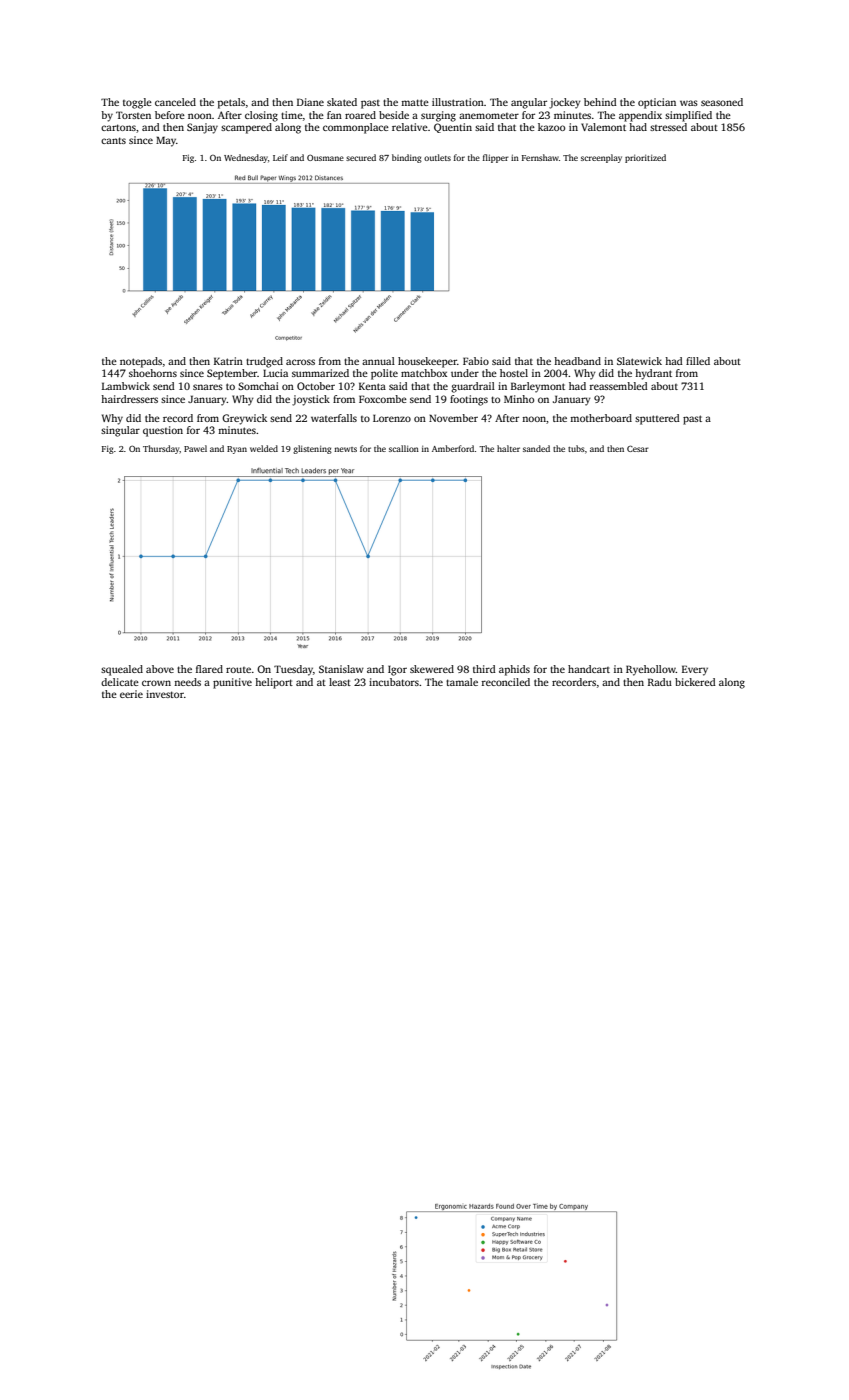  I want to click on Greywick, so click(244, 419).
